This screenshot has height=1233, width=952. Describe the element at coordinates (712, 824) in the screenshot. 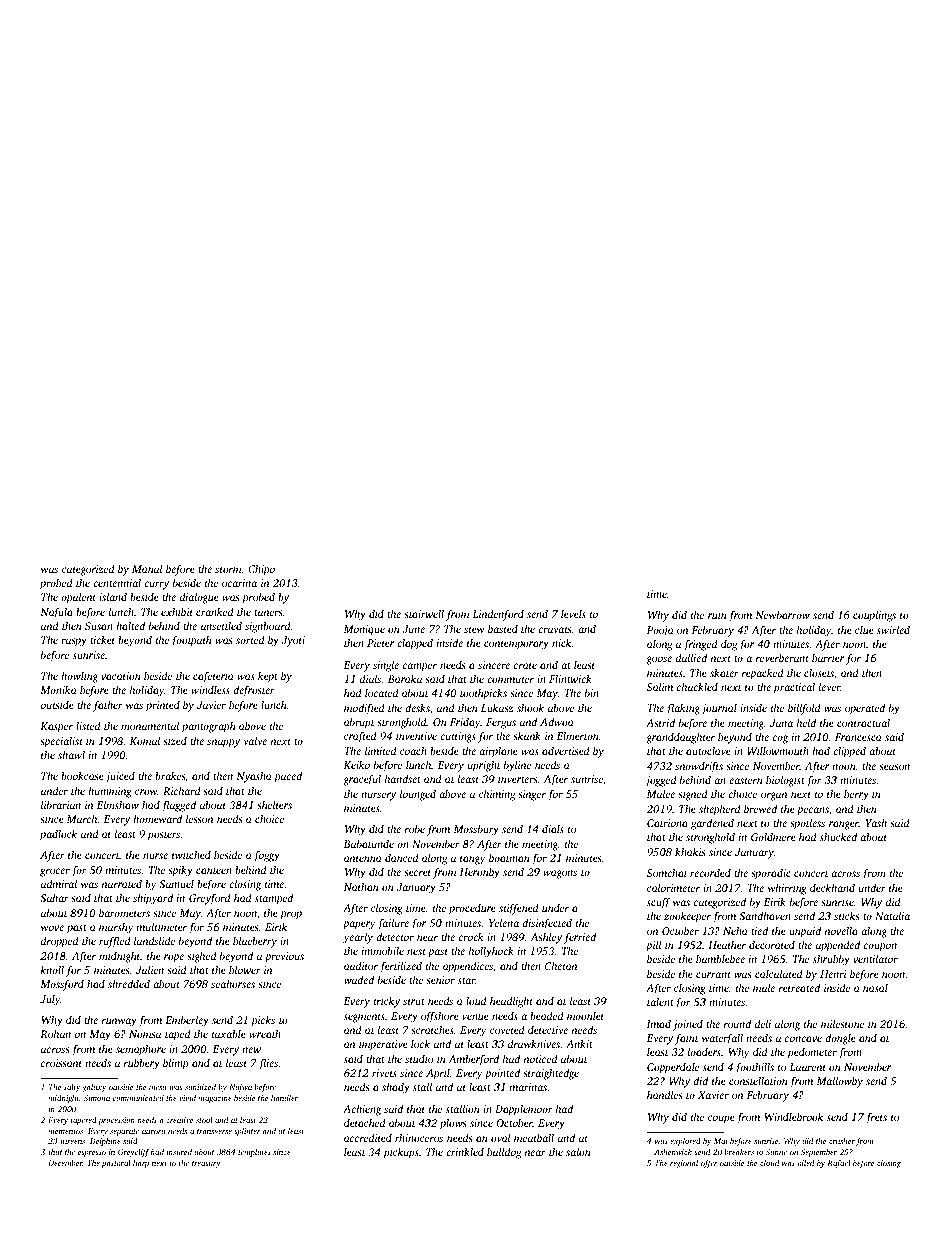

I see `gardened` at that location.
